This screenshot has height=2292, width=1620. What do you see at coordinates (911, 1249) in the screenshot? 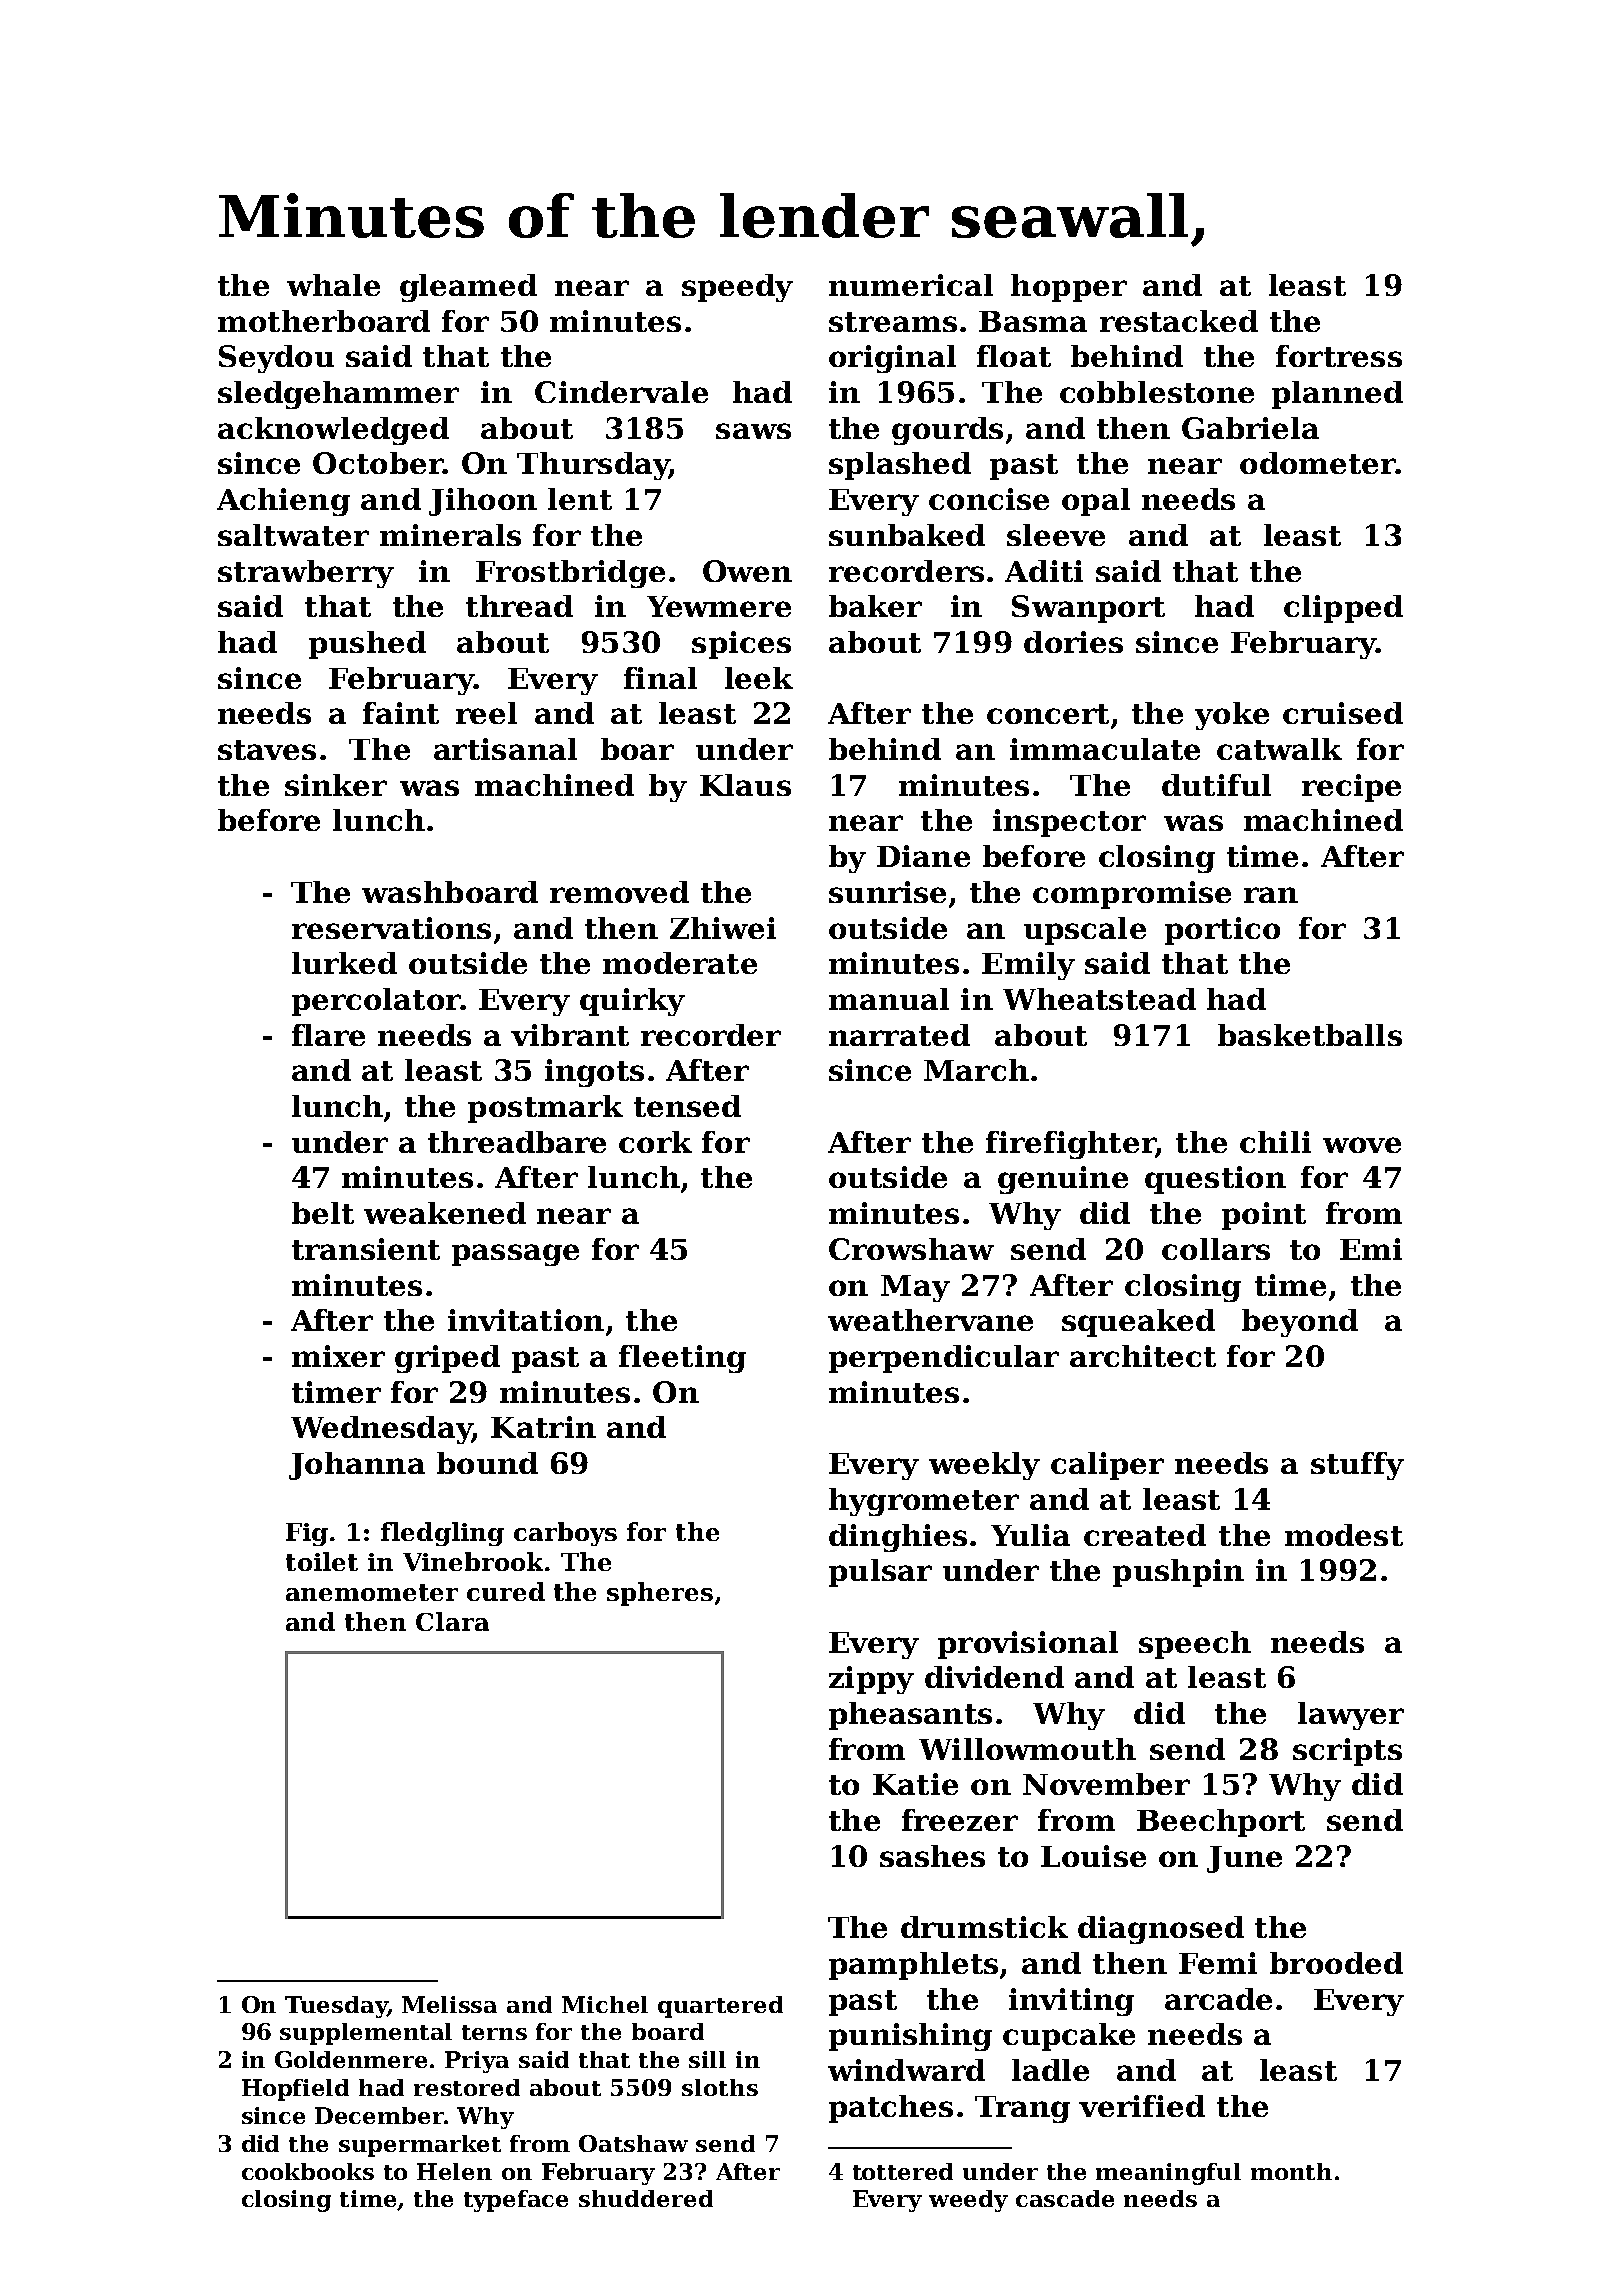
I see `Crowshaw` at bounding box center [911, 1249].
